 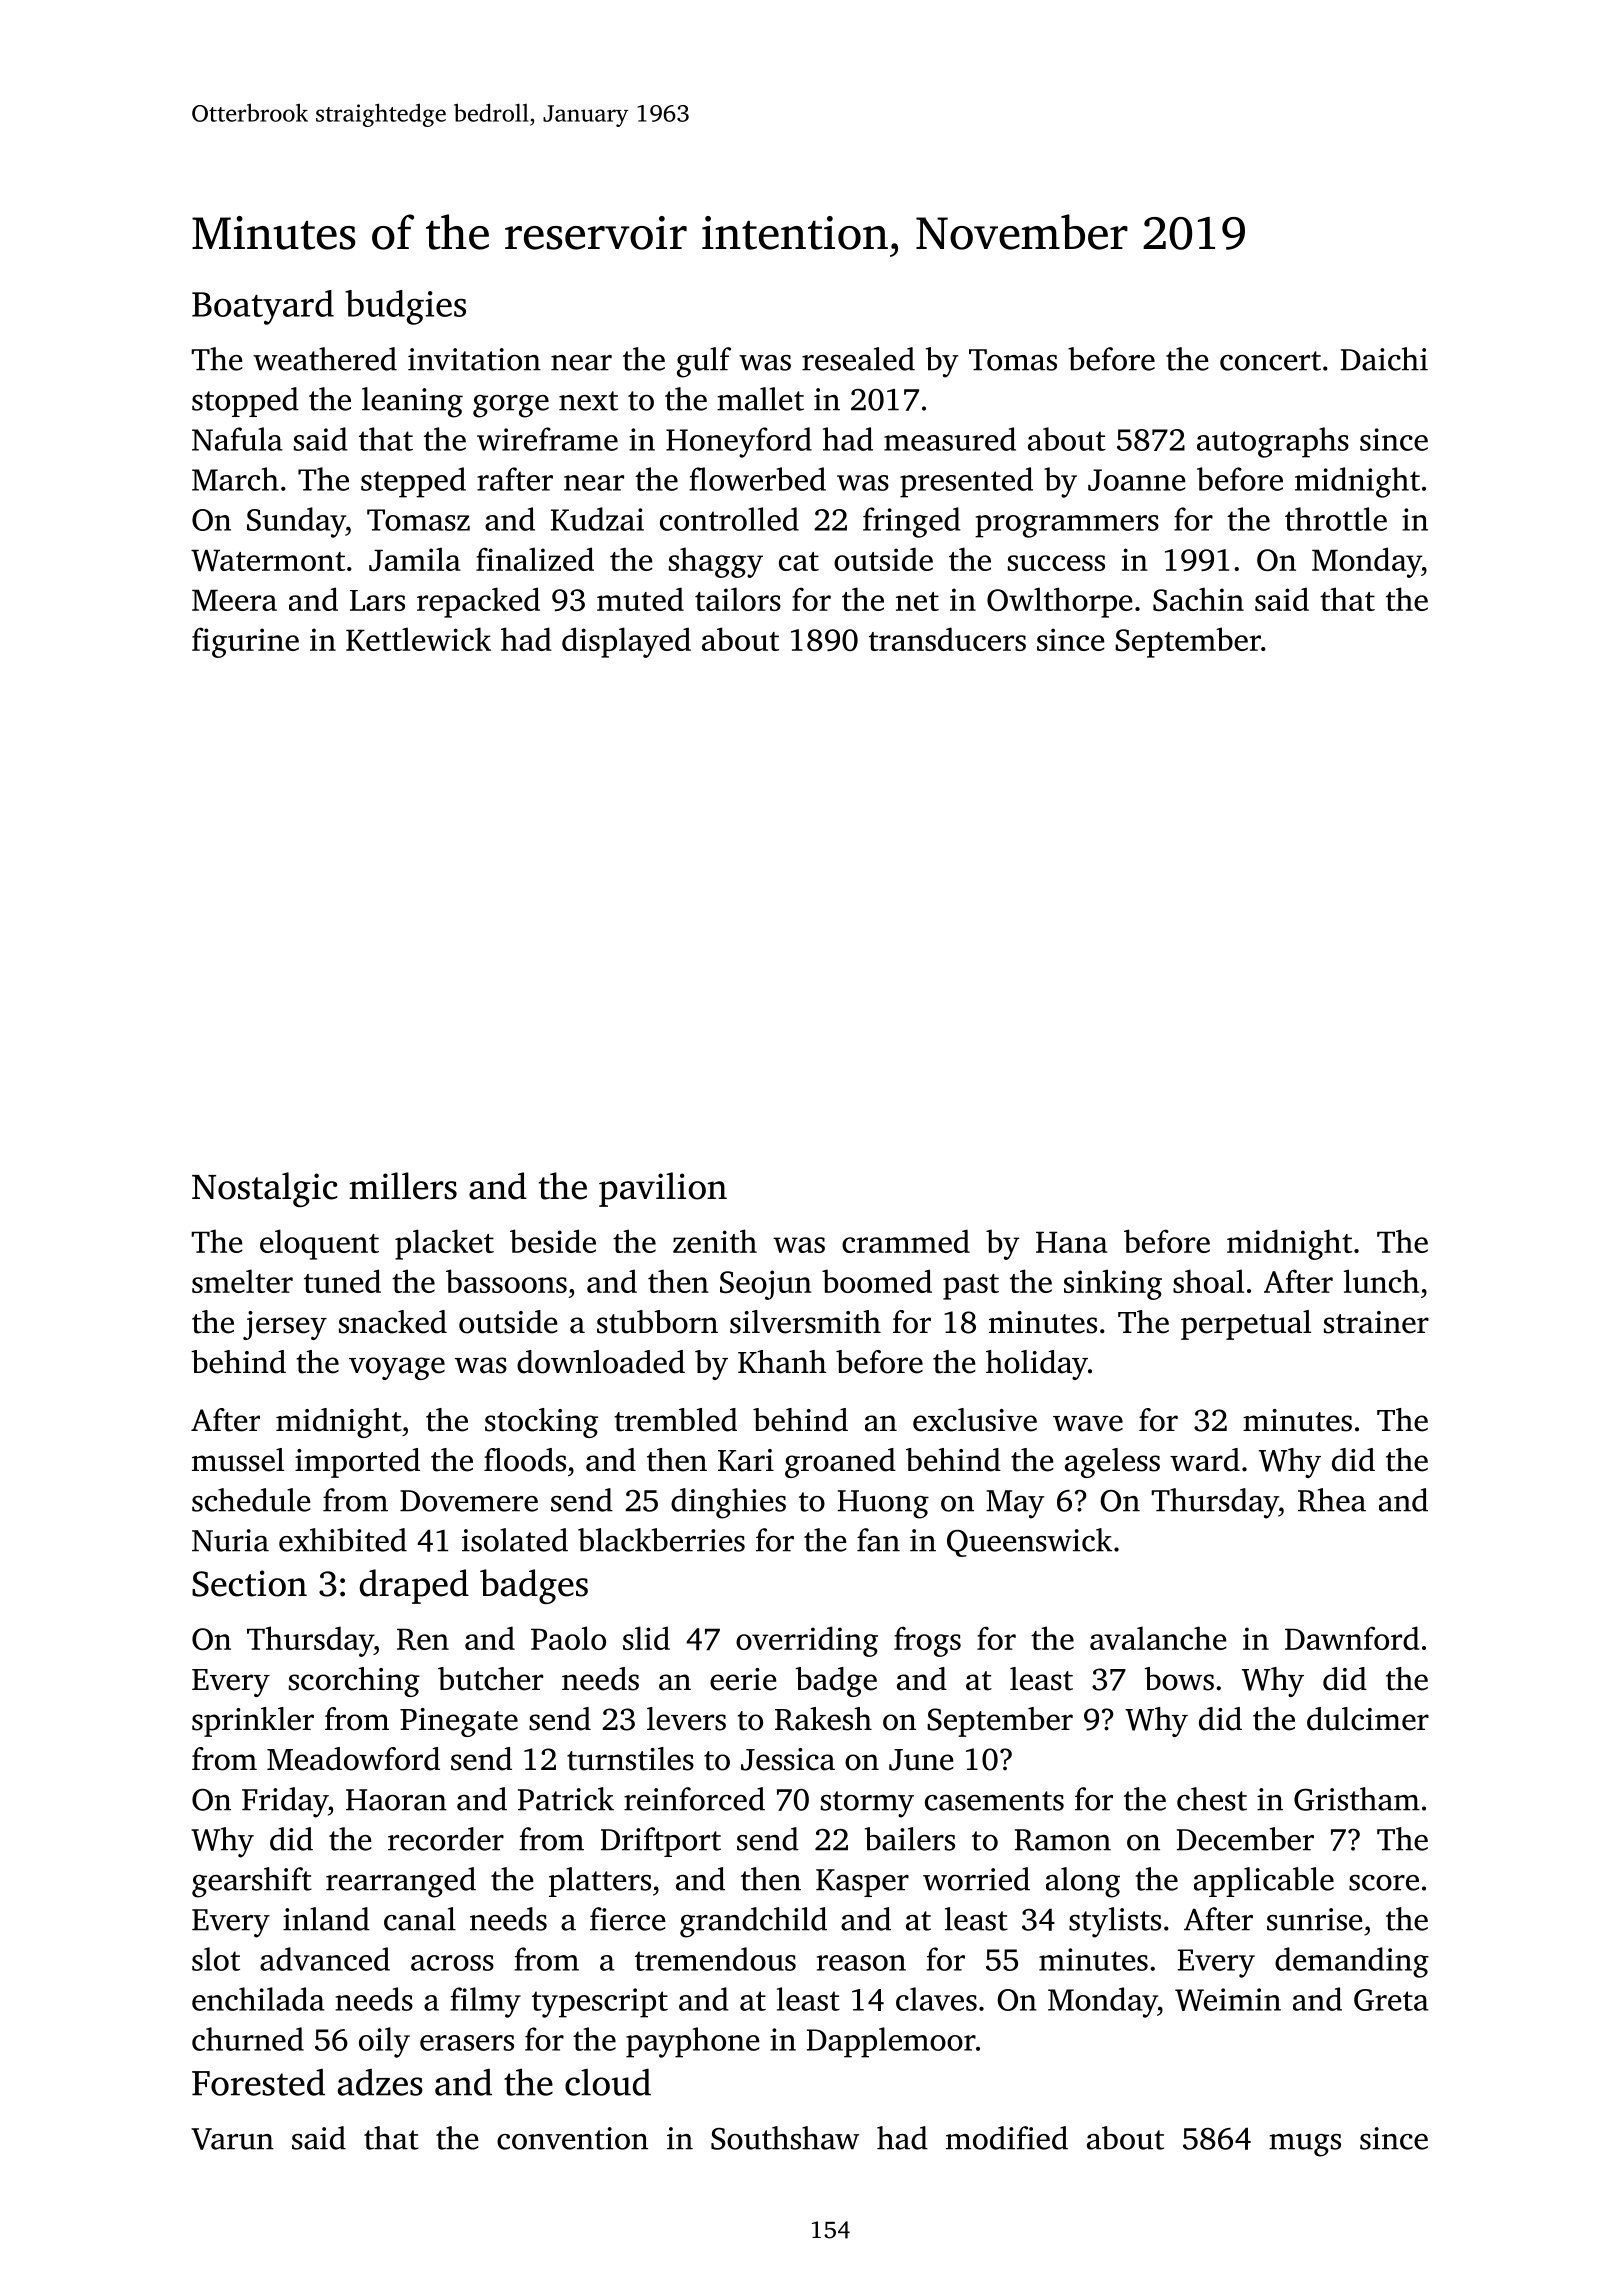 I want to click on Sachin, so click(x=1198, y=599).
